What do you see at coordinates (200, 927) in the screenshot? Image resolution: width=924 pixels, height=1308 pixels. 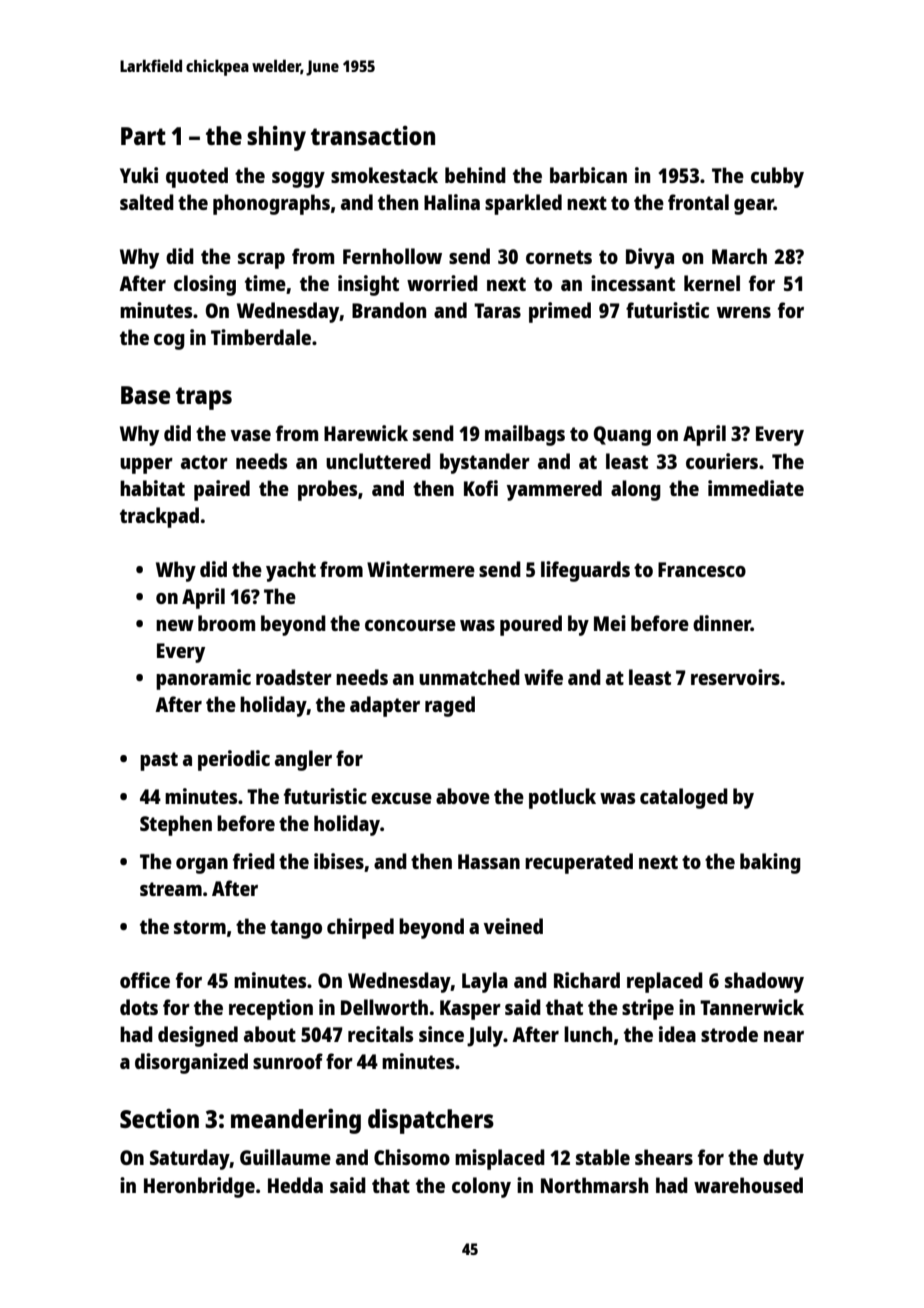 I see `storm` at bounding box center [200, 927].
